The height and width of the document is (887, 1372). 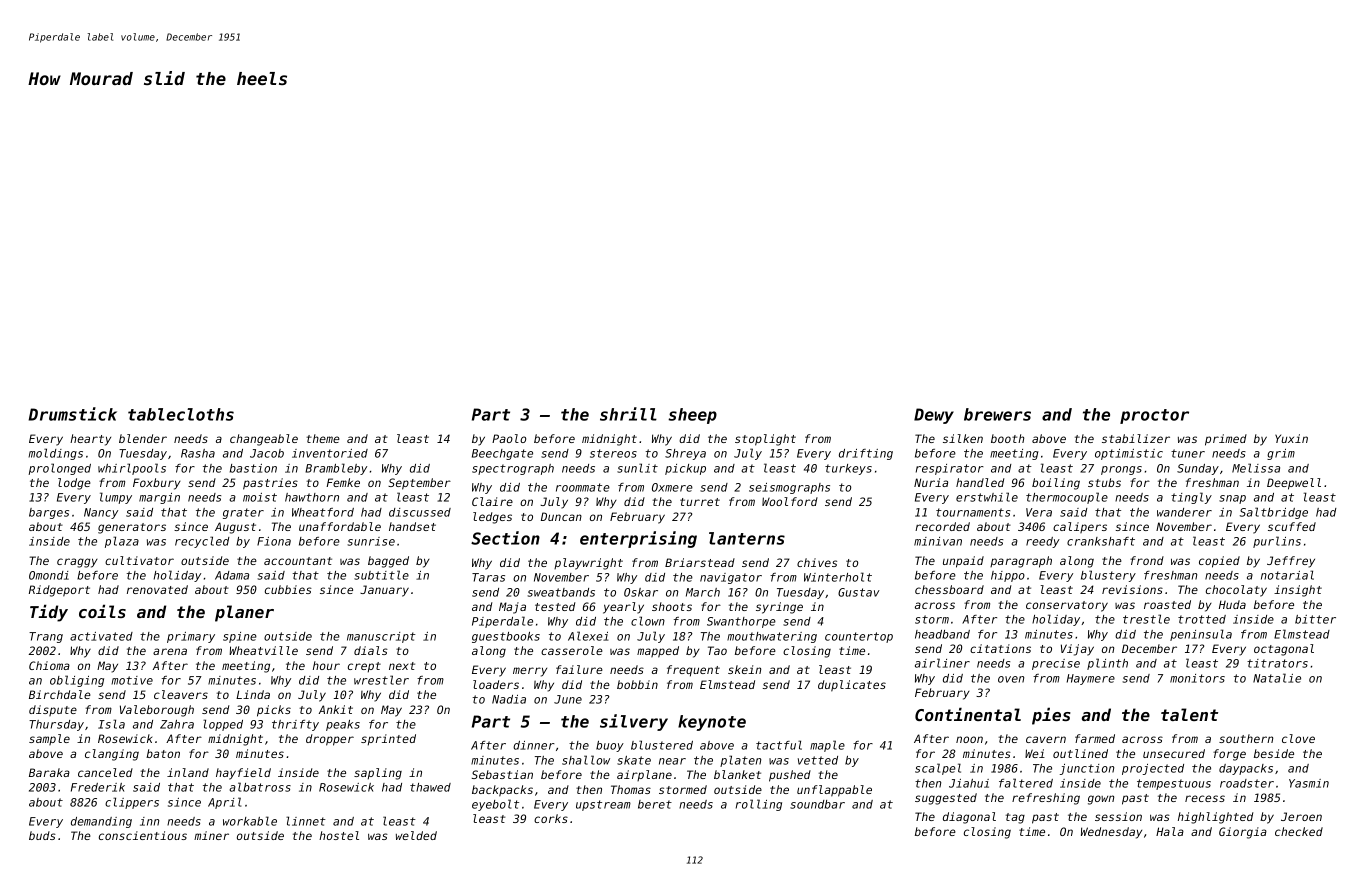 What do you see at coordinates (1191, 498) in the document?
I see `tingly` at bounding box center [1191, 498].
